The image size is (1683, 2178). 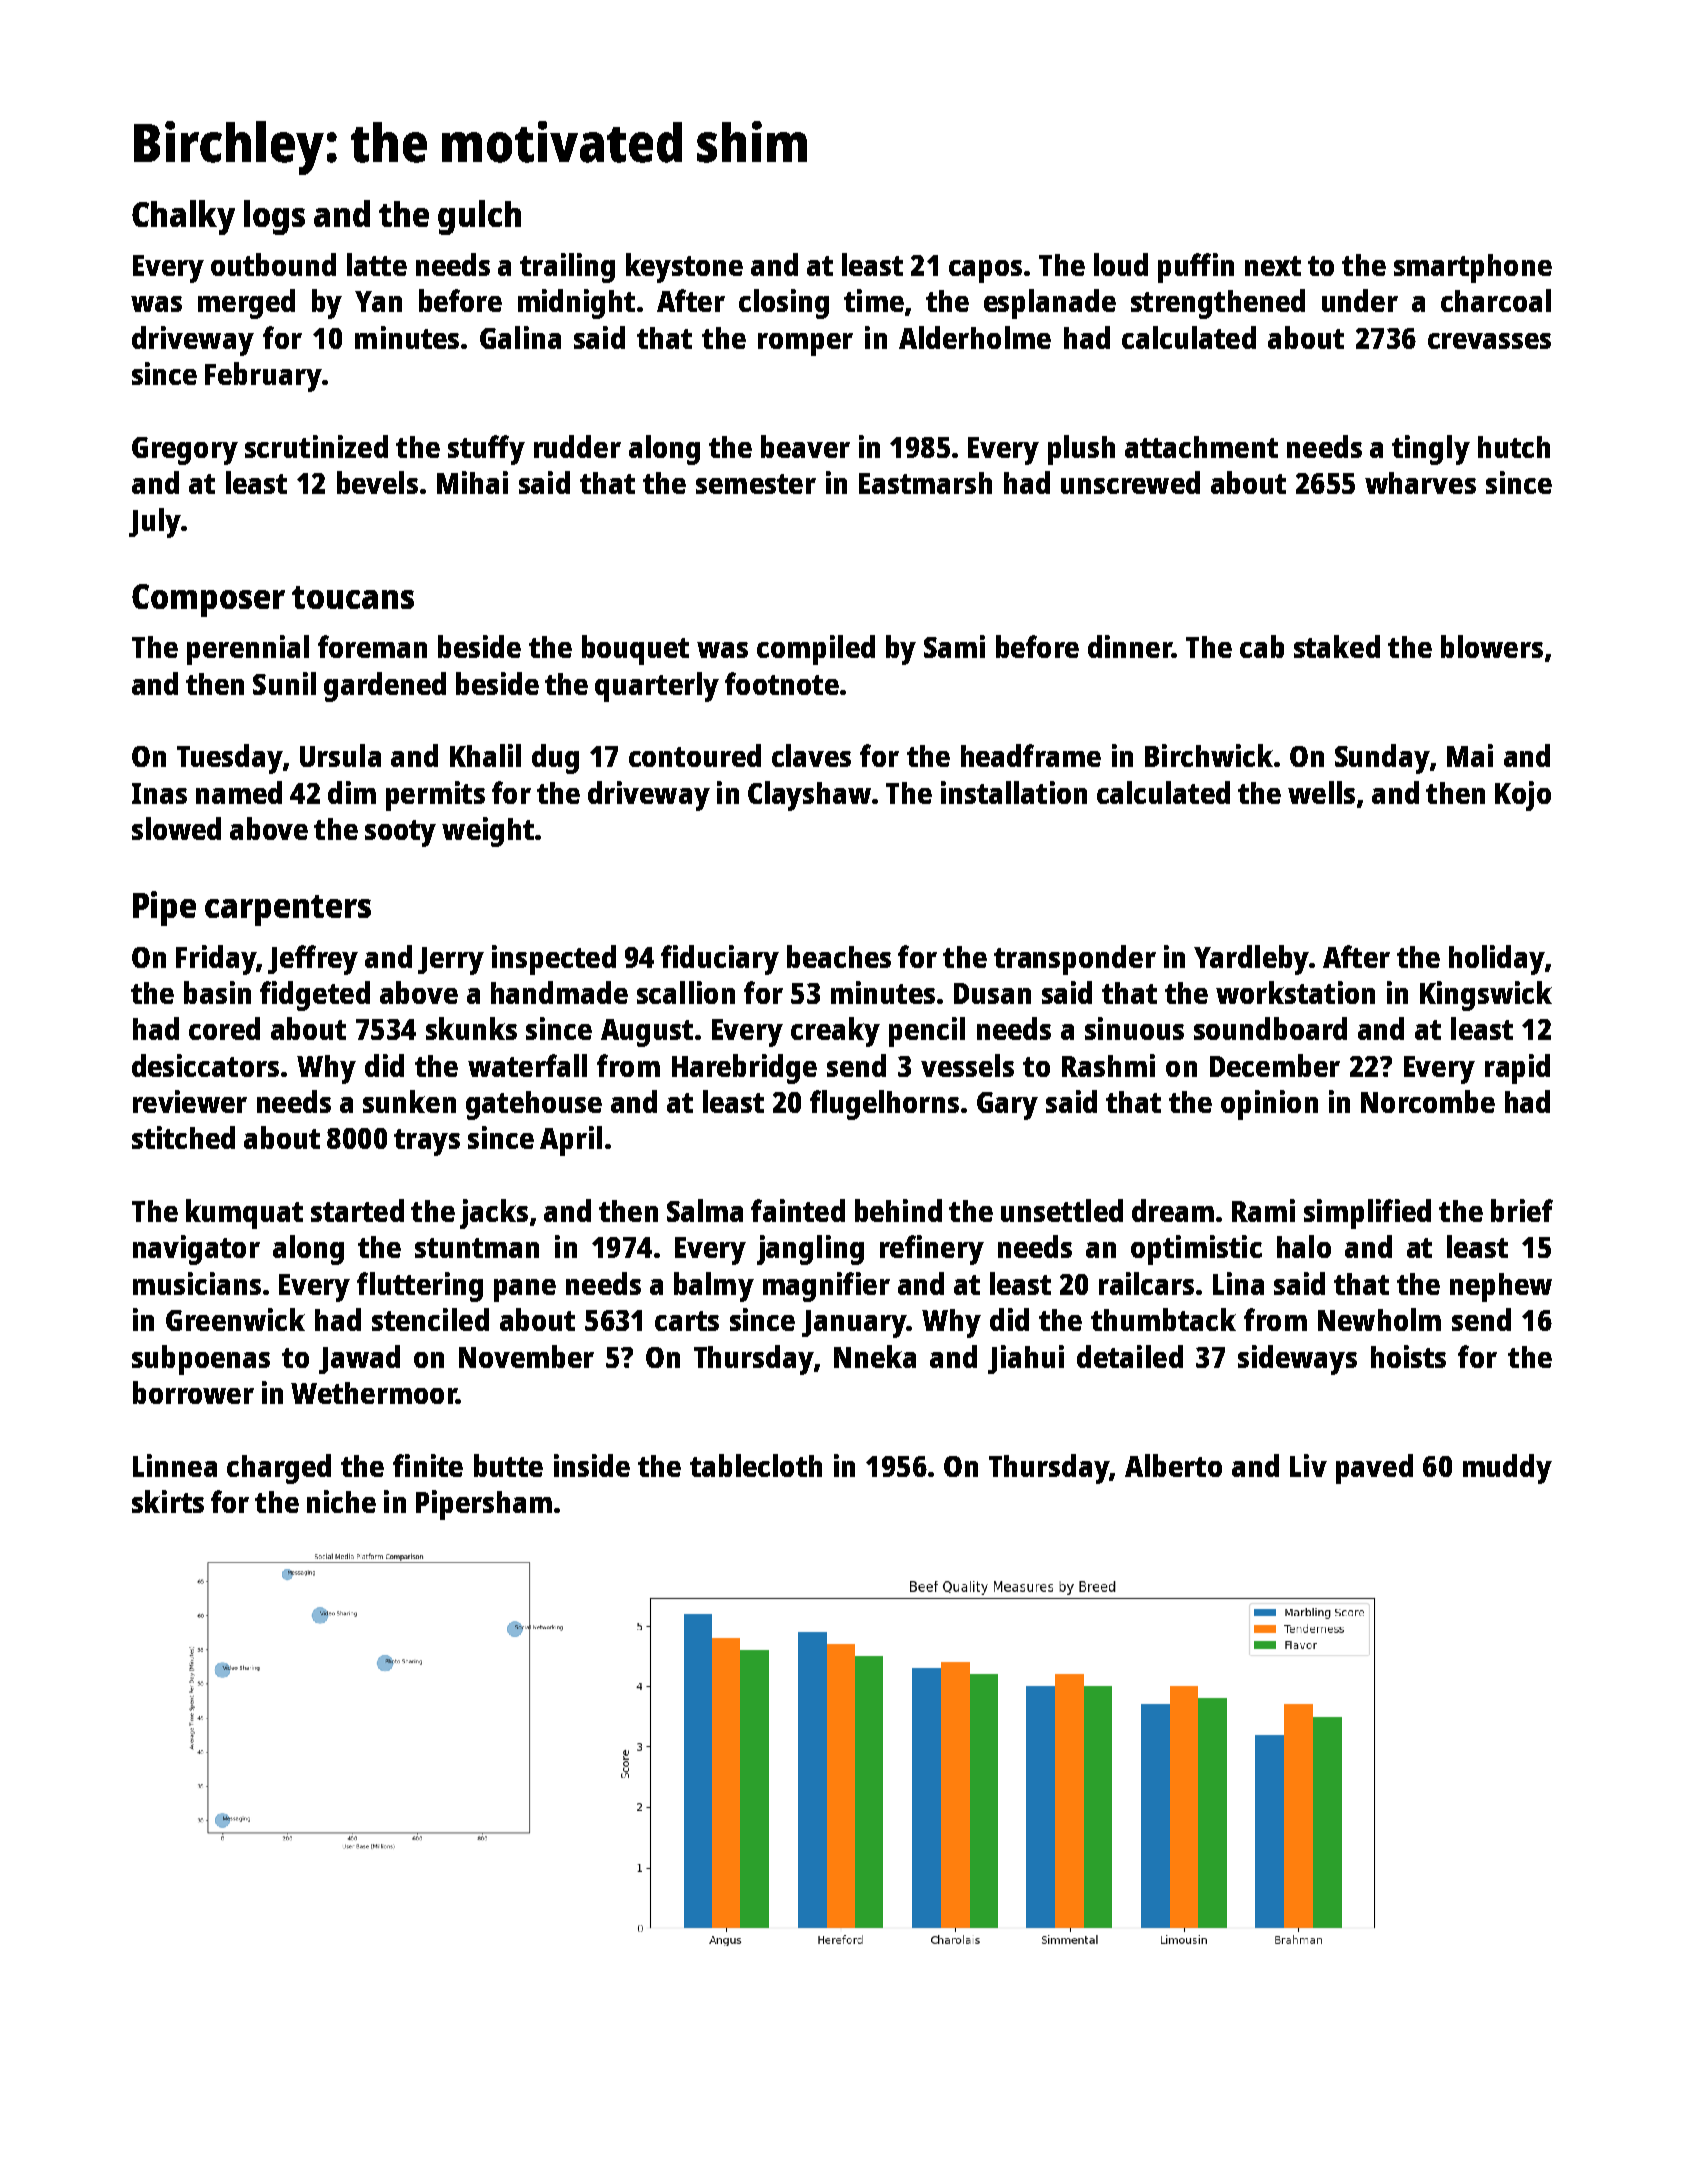 What do you see at coordinates (927, 1032) in the screenshot?
I see `pencil` at bounding box center [927, 1032].
